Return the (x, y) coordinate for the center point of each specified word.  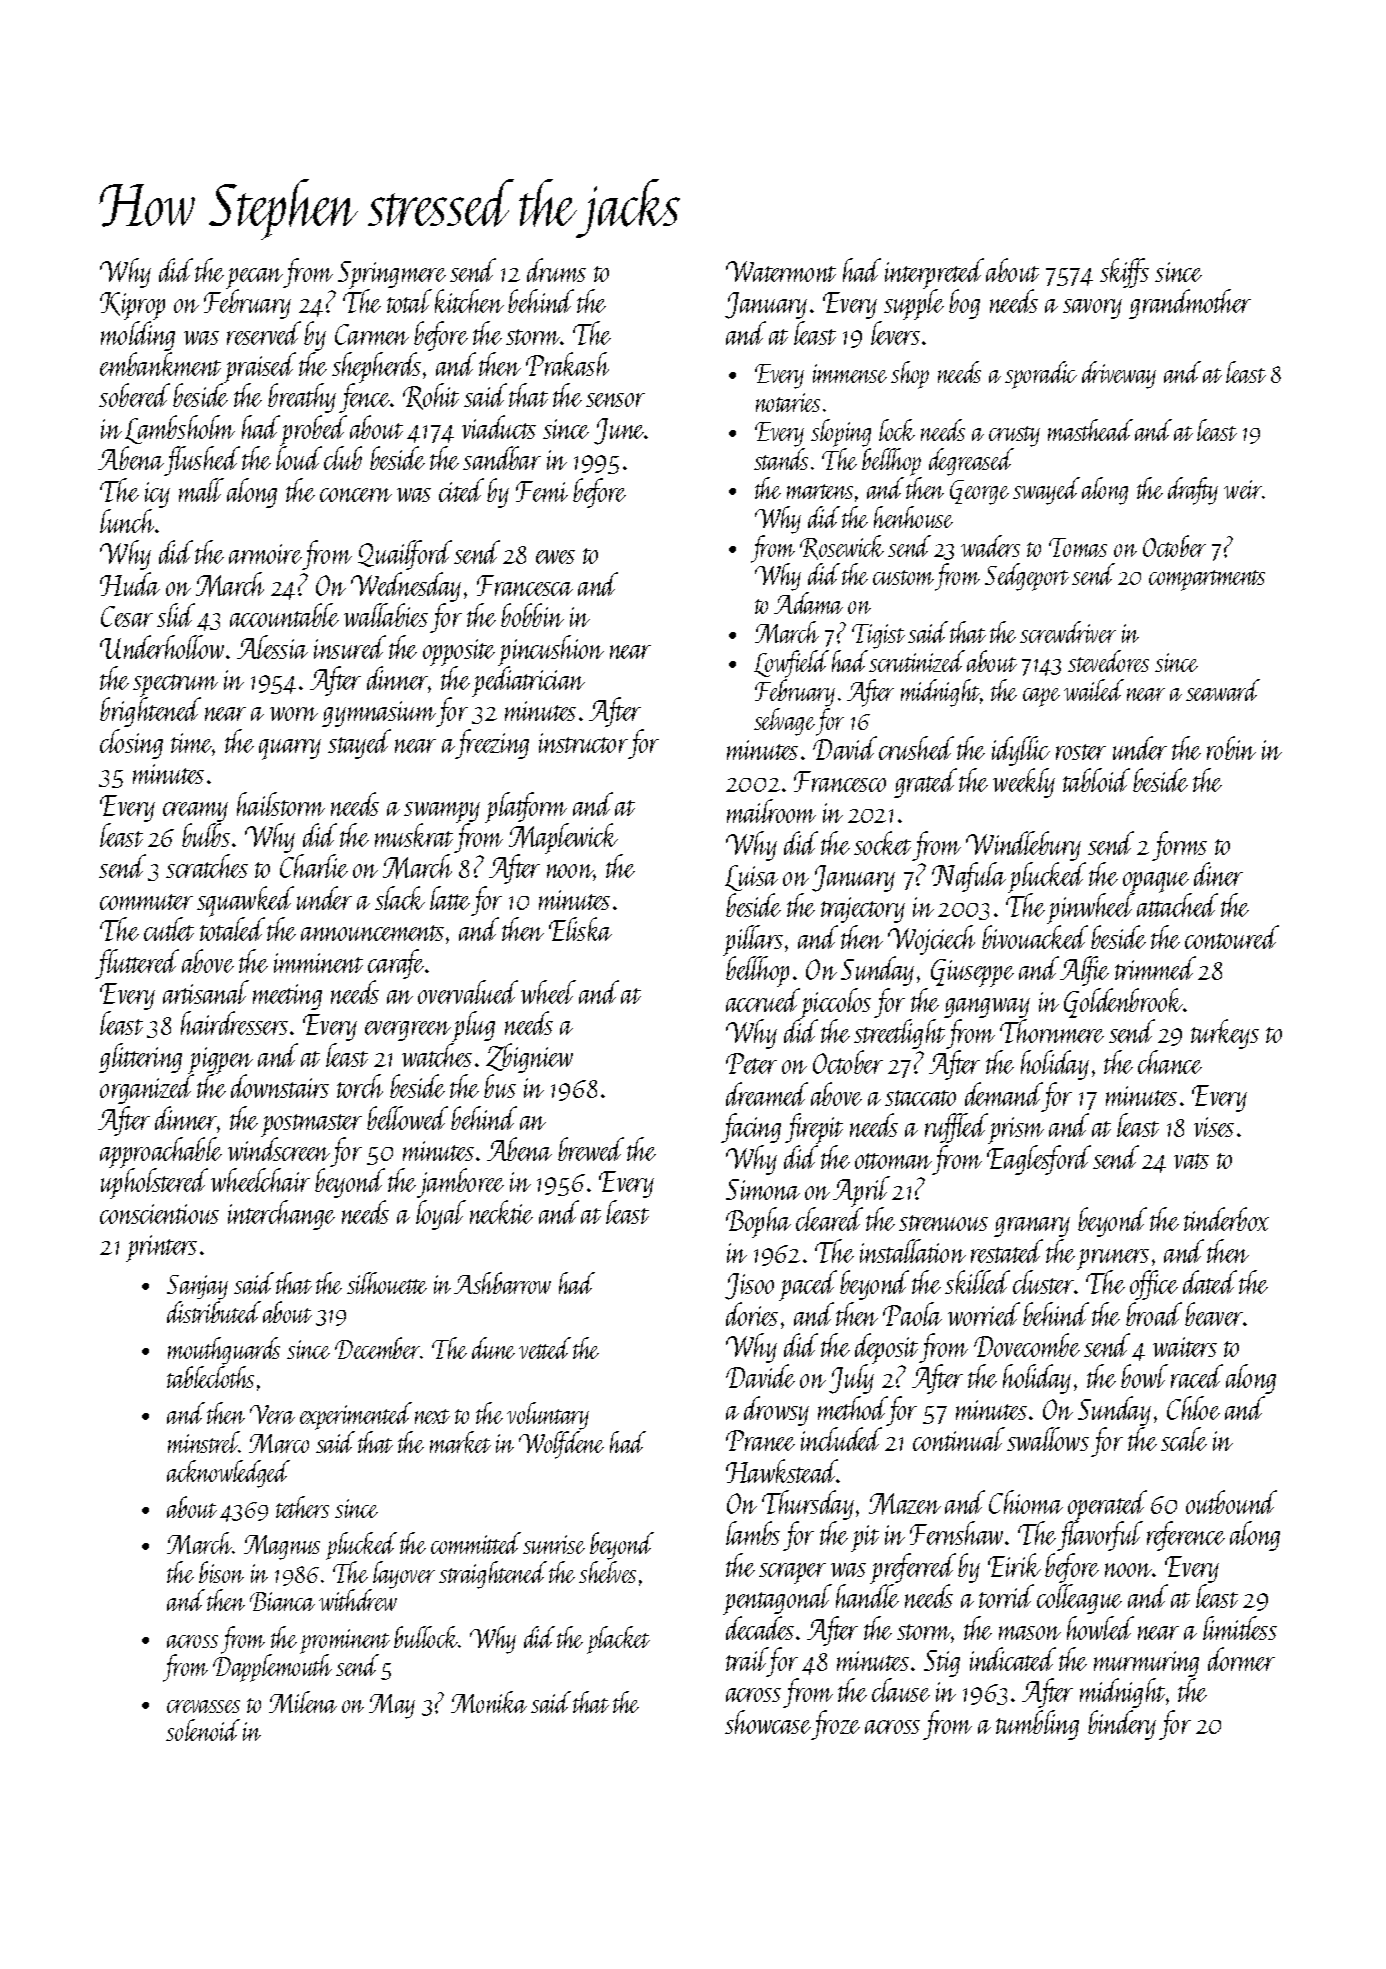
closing (131, 744)
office (1154, 1285)
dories (752, 1314)
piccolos (835, 1004)
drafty (1193, 491)
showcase (768, 1722)
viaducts (499, 427)
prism (1016, 1130)
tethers (302, 1507)
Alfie (1084, 971)
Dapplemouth (272, 1668)
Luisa (751, 878)
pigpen (220, 1061)
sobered (134, 395)
